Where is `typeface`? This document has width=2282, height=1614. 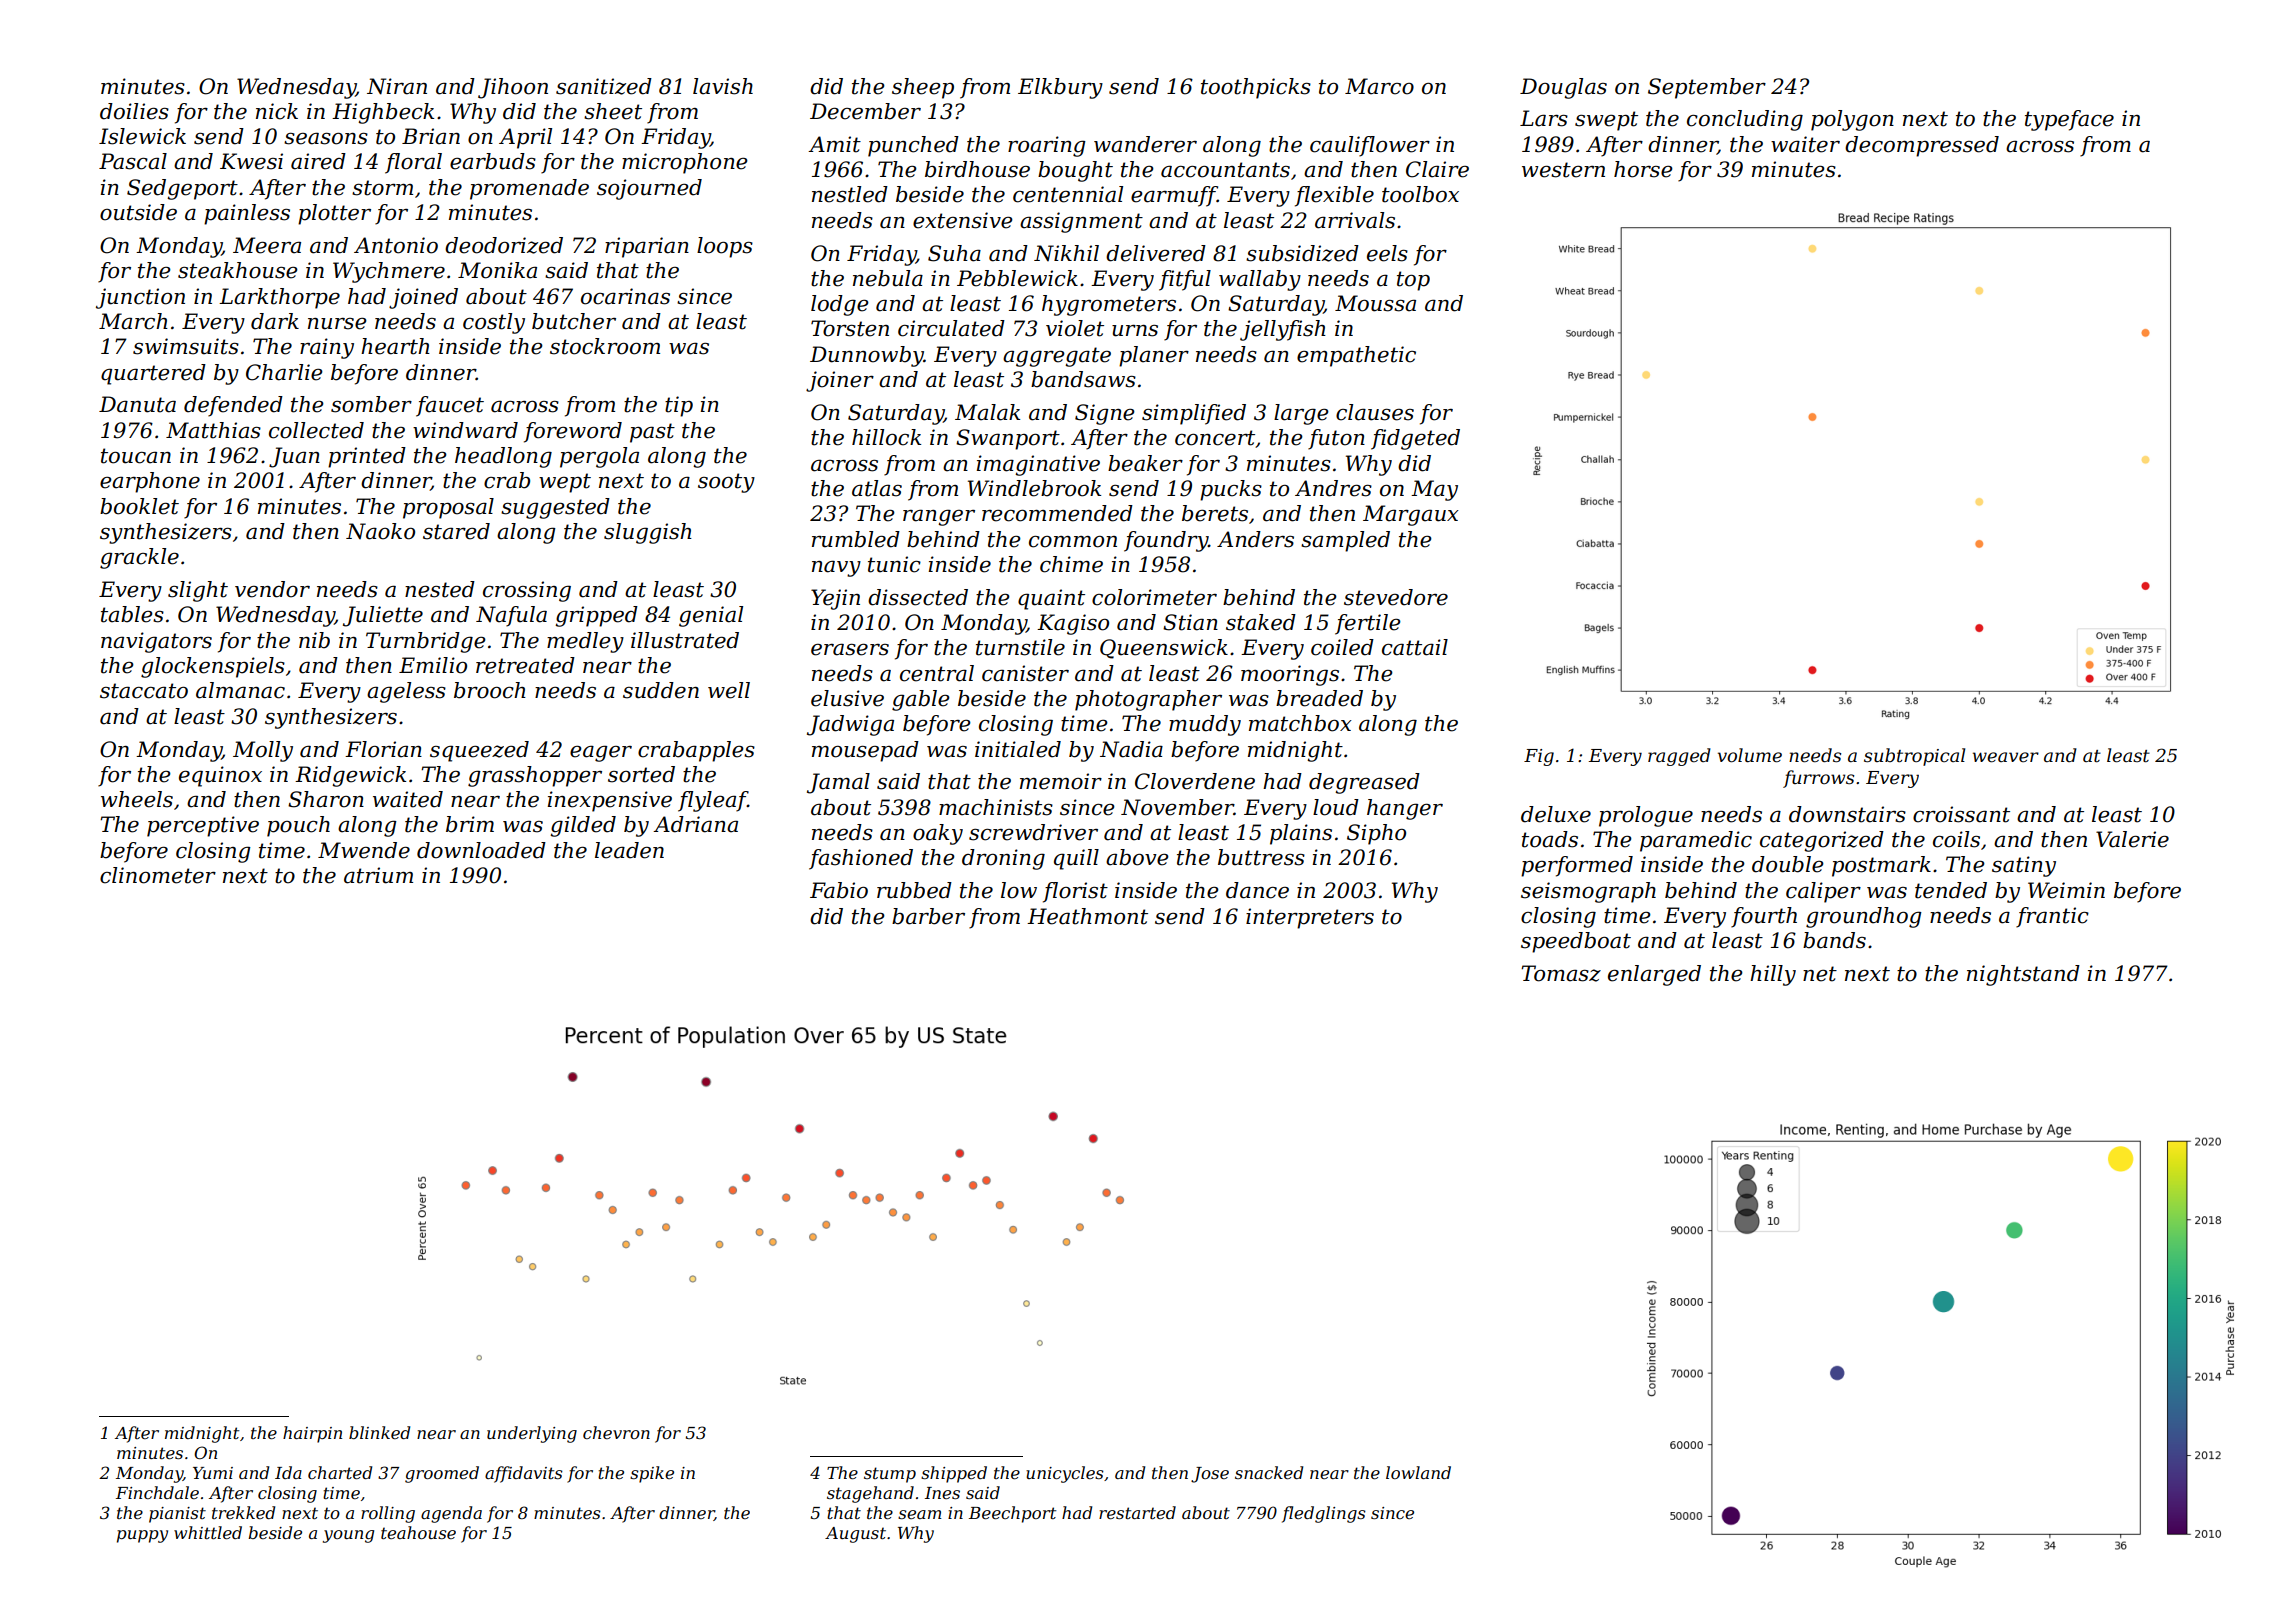 typeface is located at coordinates (2069, 120).
